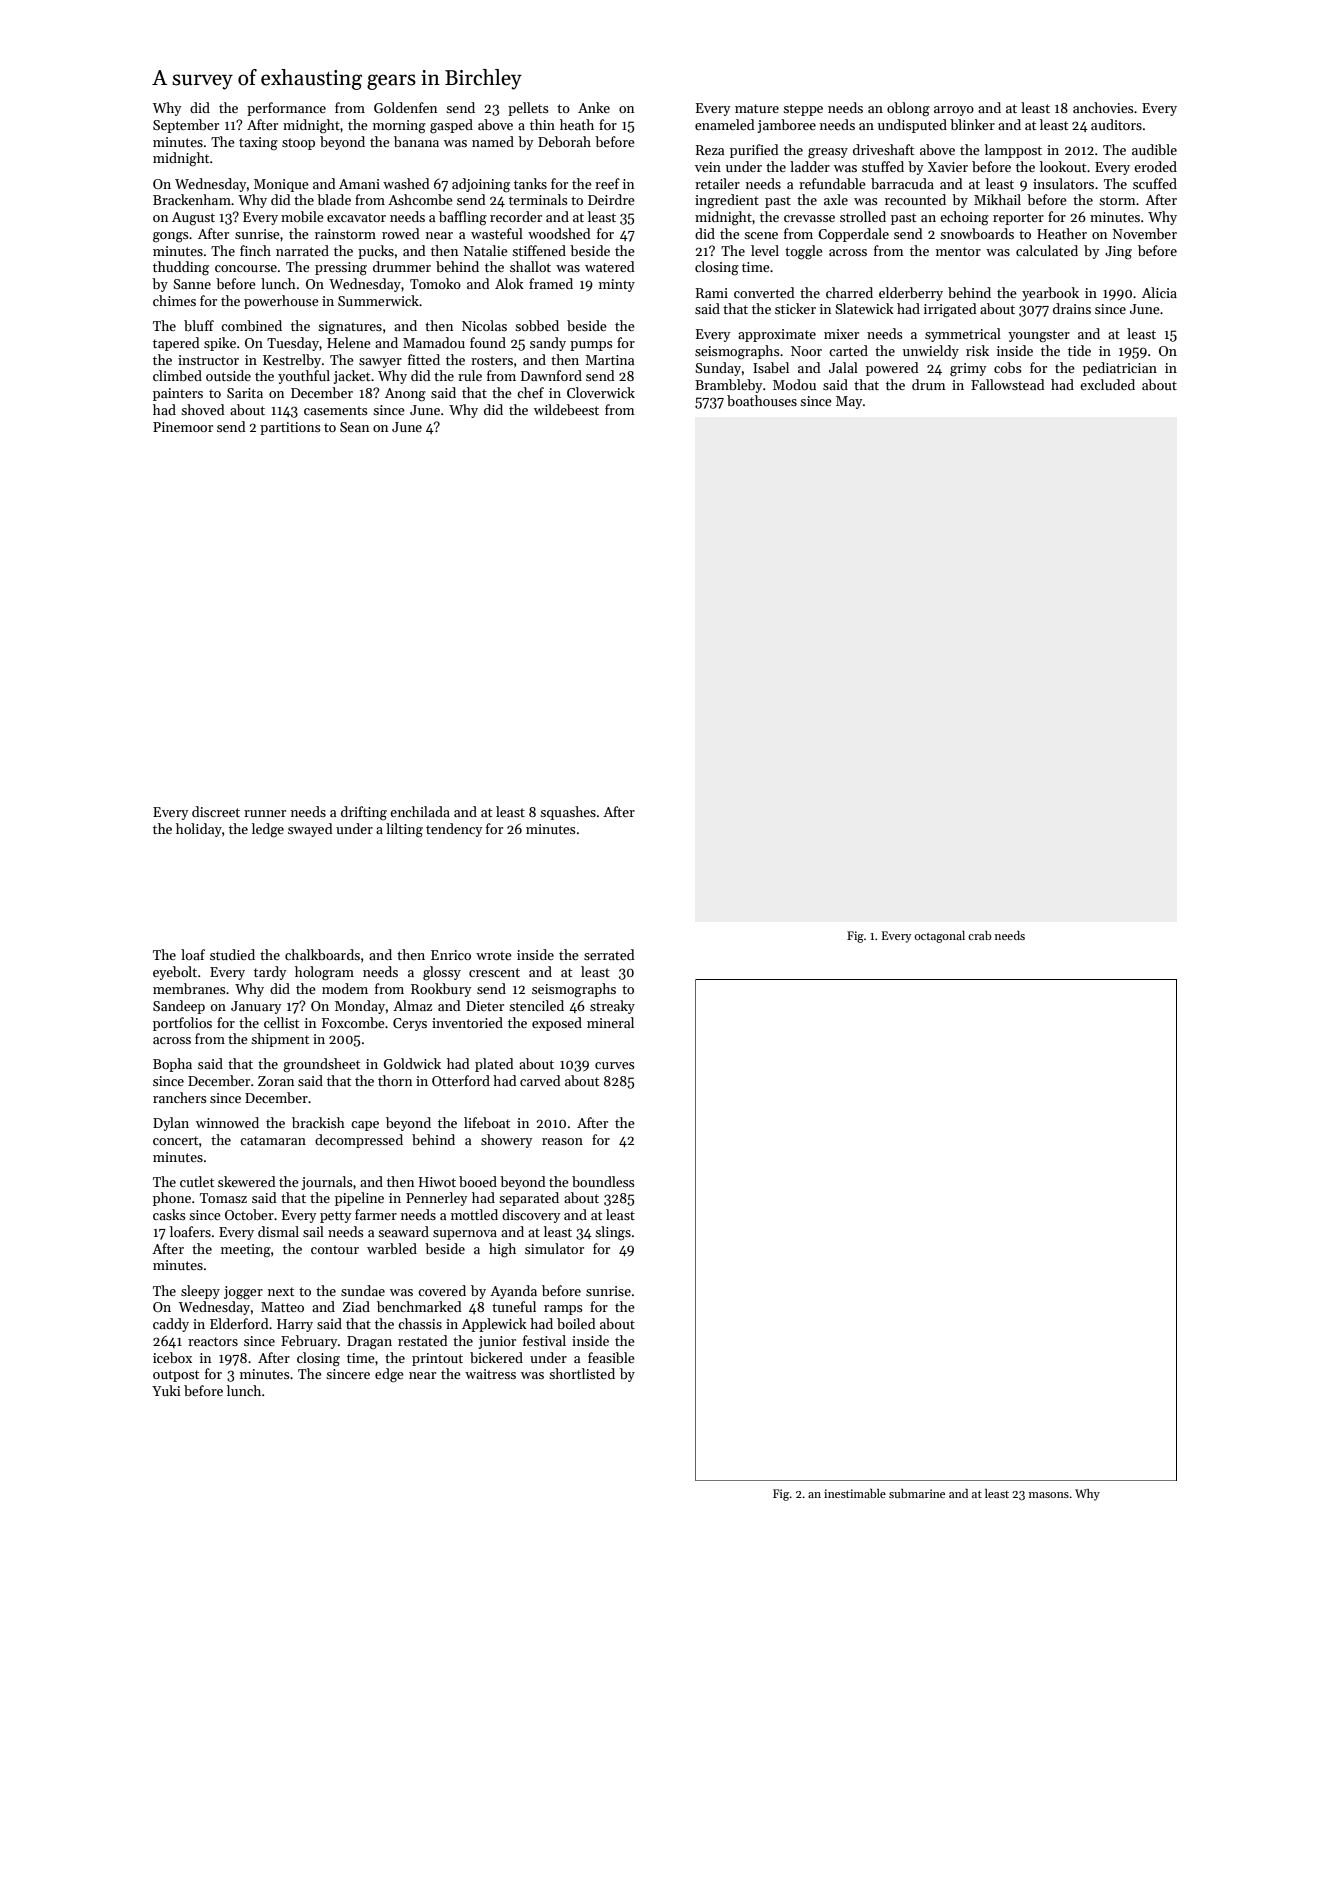 Image resolution: width=1330 pixels, height=1881 pixels. I want to click on chimes, so click(174, 300).
